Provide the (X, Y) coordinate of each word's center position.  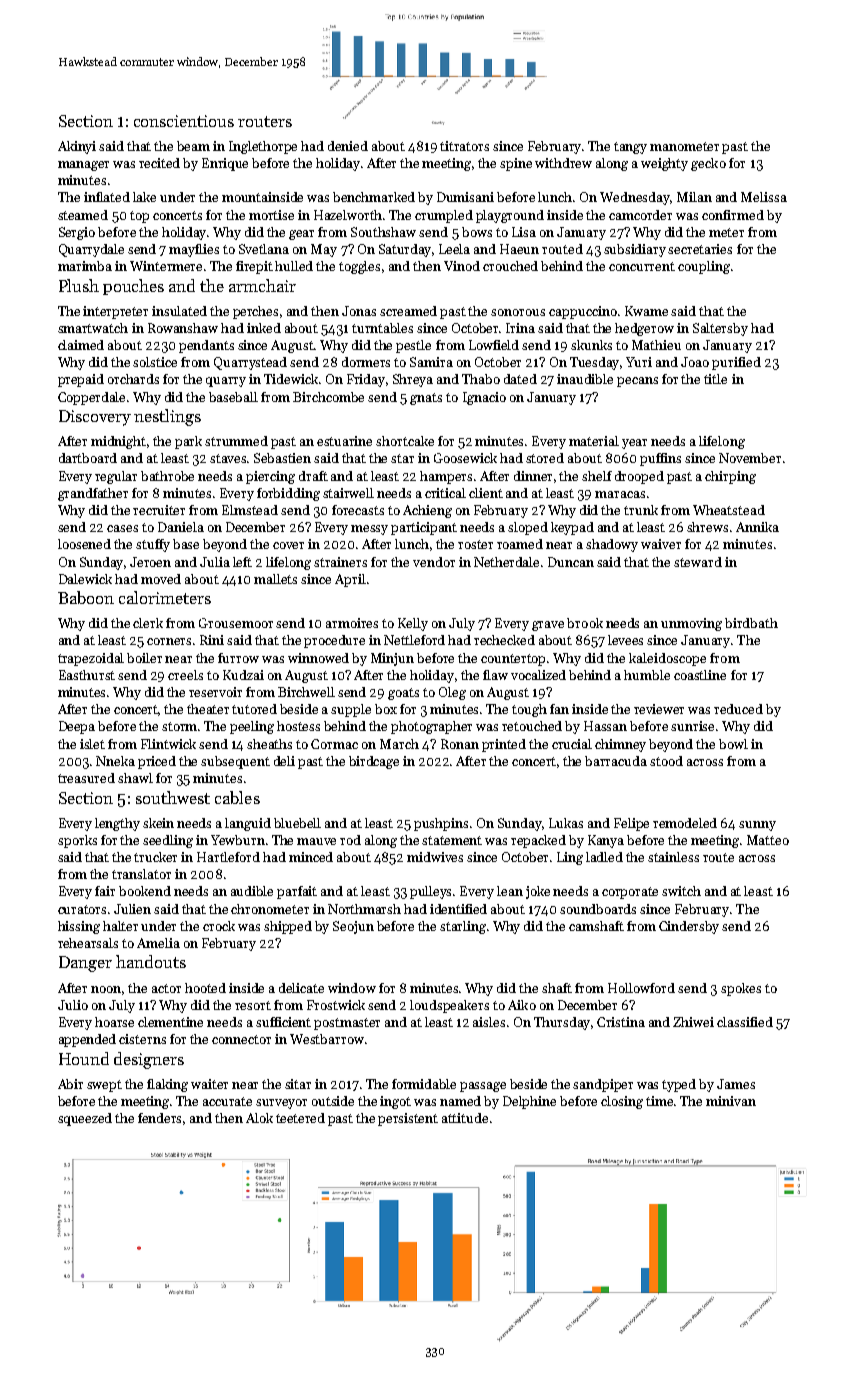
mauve (316, 841)
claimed (81, 345)
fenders (159, 1118)
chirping (730, 477)
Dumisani (465, 197)
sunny (757, 826)
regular (116, 477)
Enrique (225, 164)
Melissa (764, 197)
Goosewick (465, 458)
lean (510, 891)
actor (166, 988)
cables (237, 797)
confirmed (733, 215)
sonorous (518, 312)
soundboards (598, 909)
